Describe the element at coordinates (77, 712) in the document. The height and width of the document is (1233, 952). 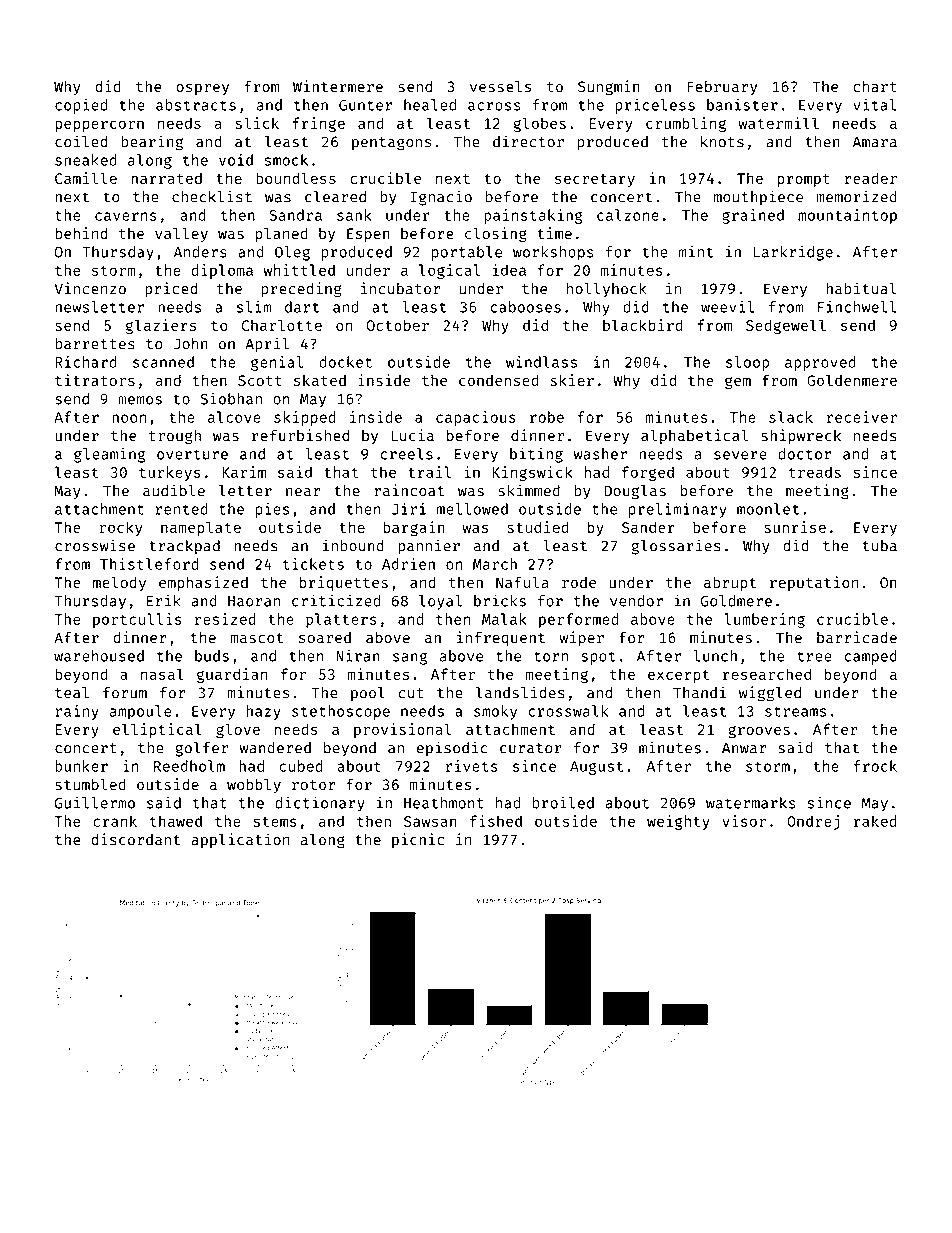
I see `rainy` at that location.
